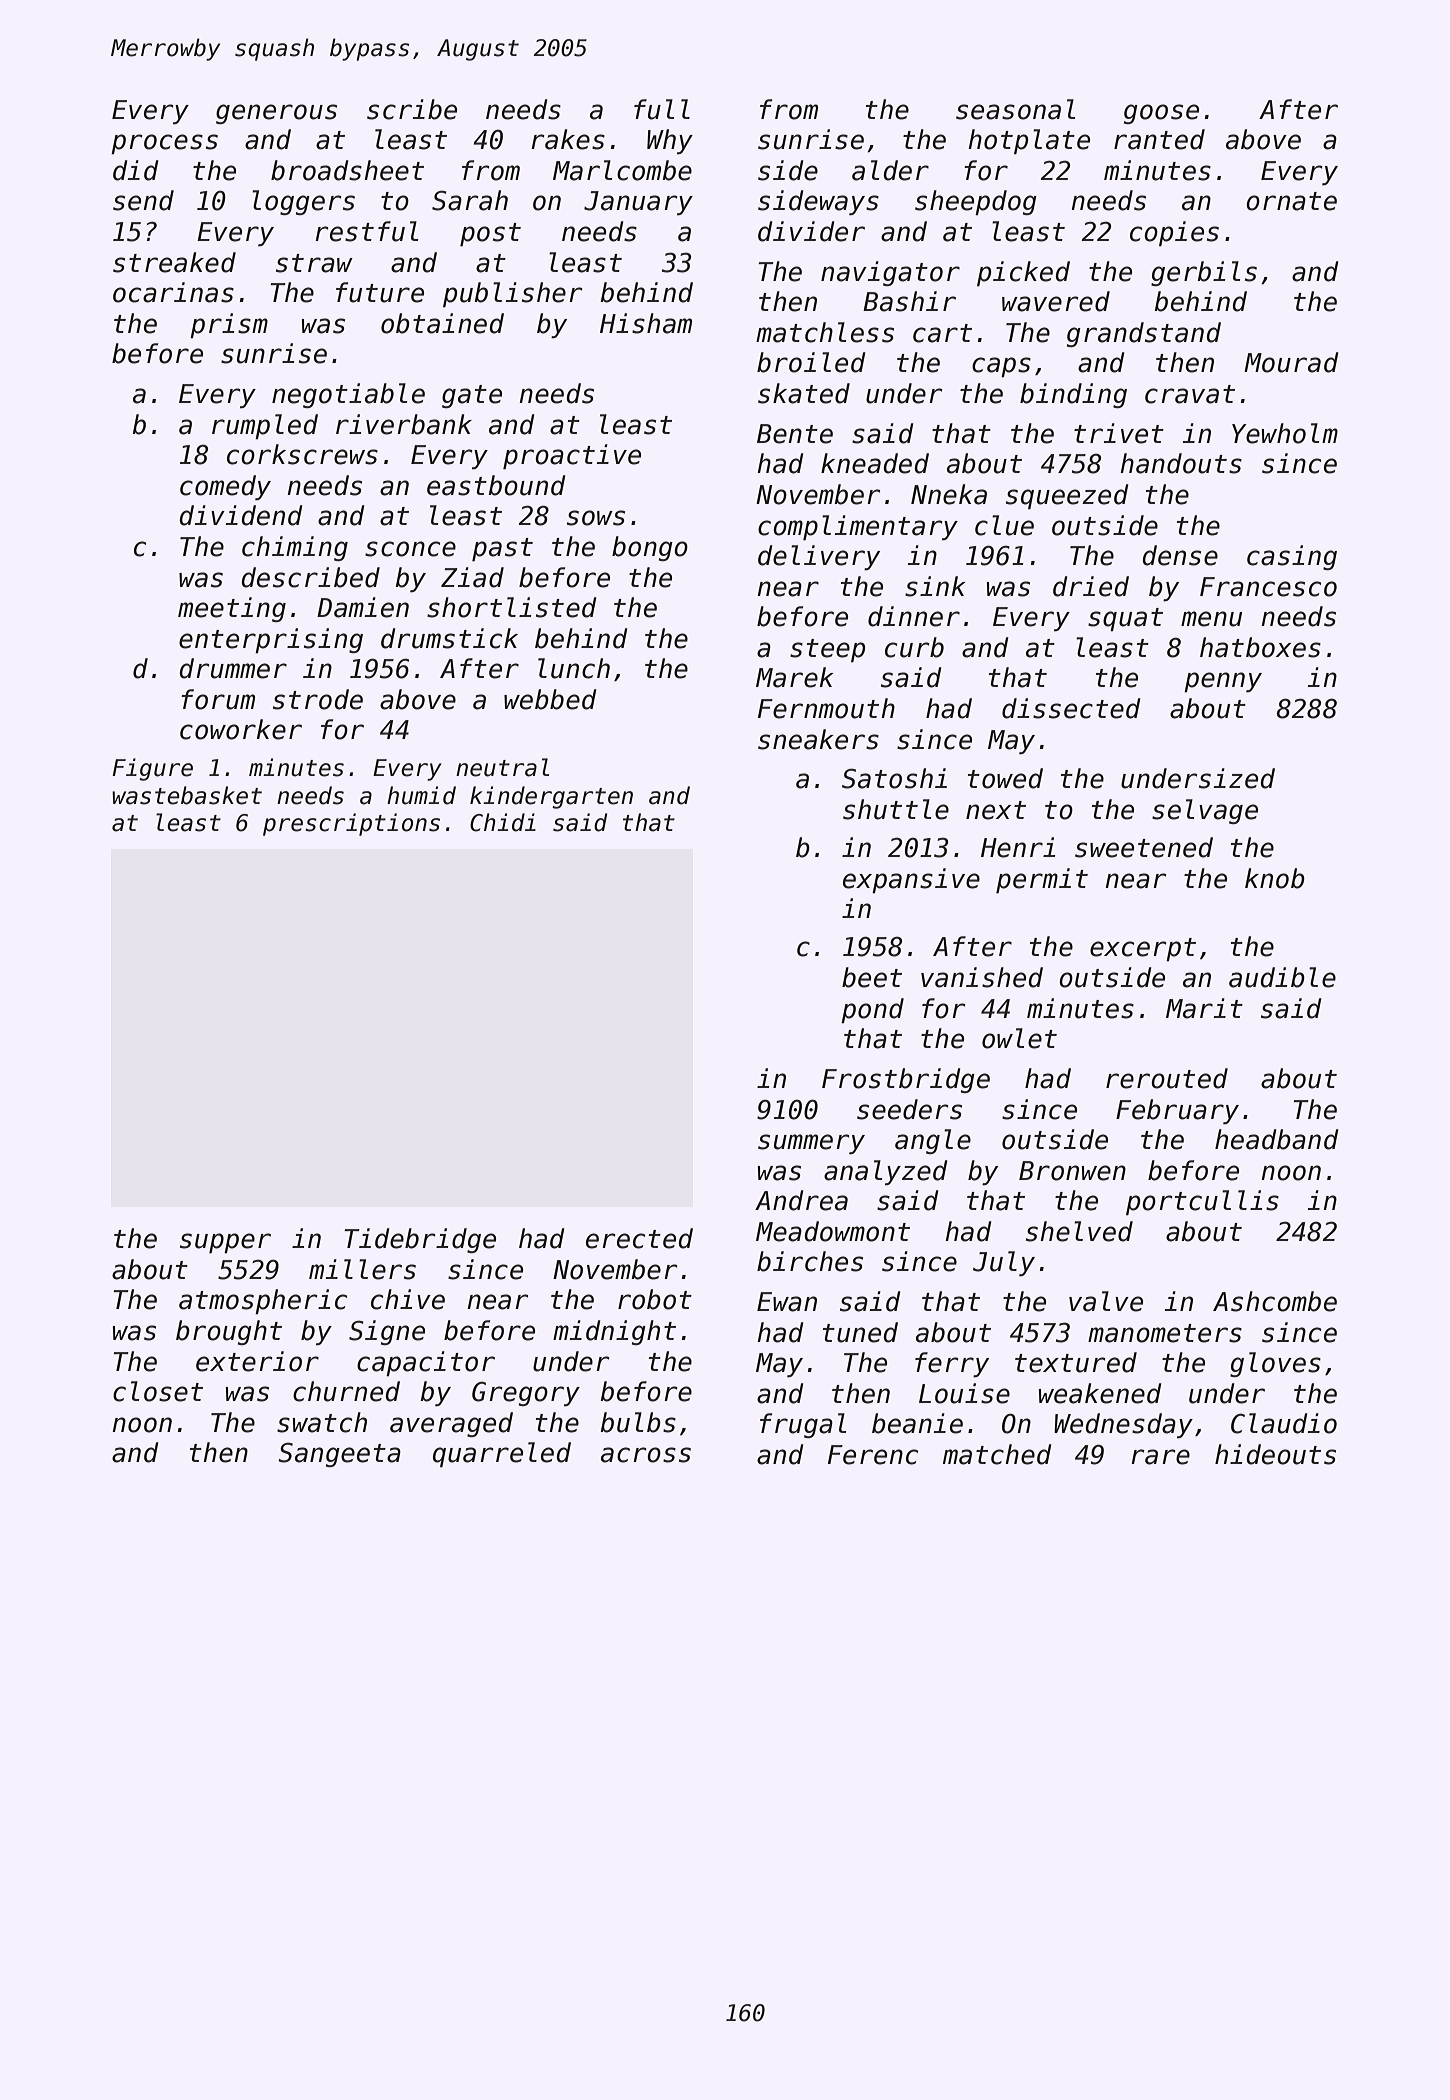  What do you see at coordinates (303, 202) in the screenshot?
I see `loggers` at bounding box center [303, 202].
